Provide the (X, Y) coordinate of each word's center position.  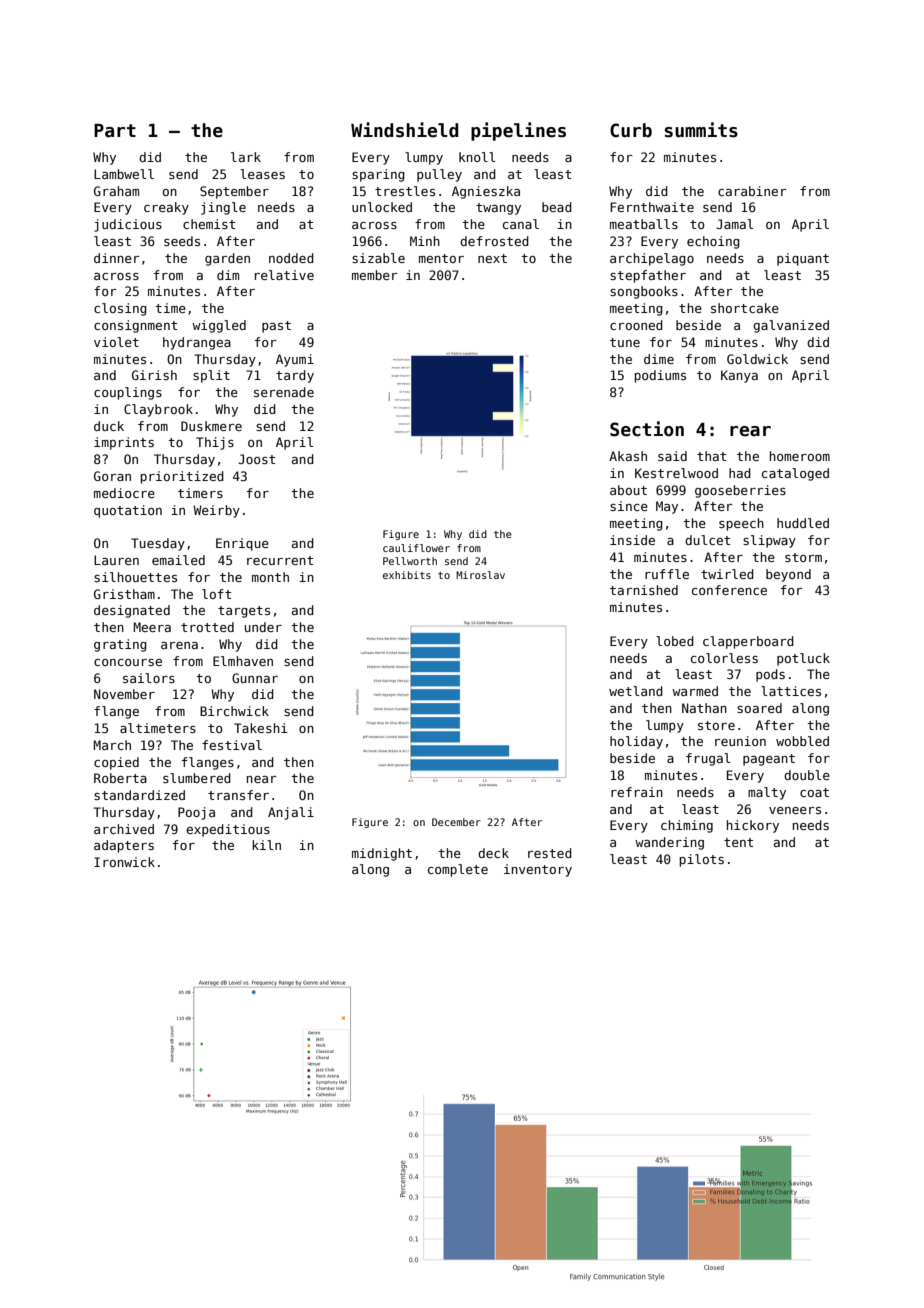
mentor (441, 258)
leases (262, 174)
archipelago (652, 259)
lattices (791, 691)
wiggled (219, 326)
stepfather (648, 276)
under (263, 627)
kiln (266, 845)
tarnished (644, 590)
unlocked (382, 207)
